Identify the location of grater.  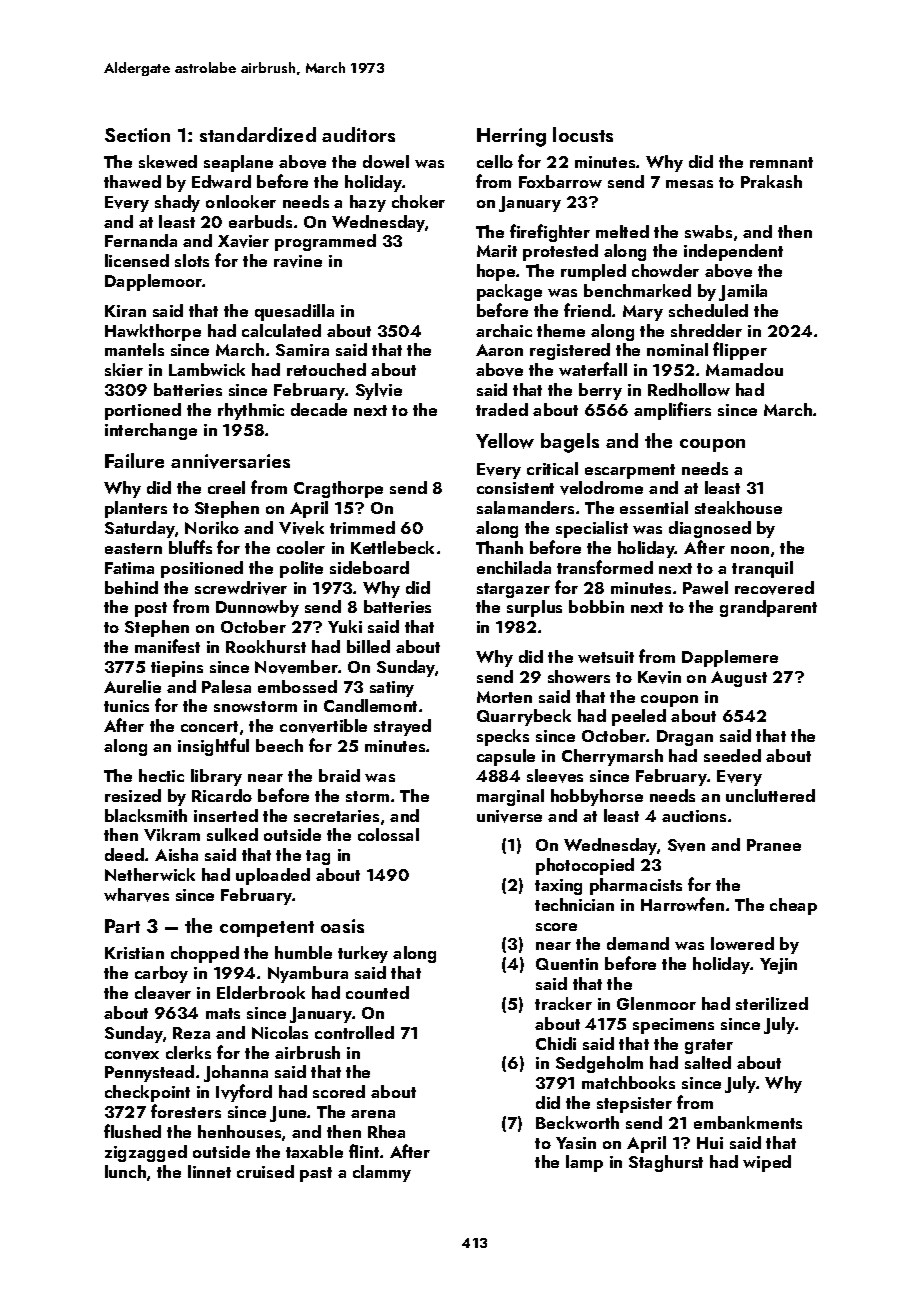
(709, 1046).
